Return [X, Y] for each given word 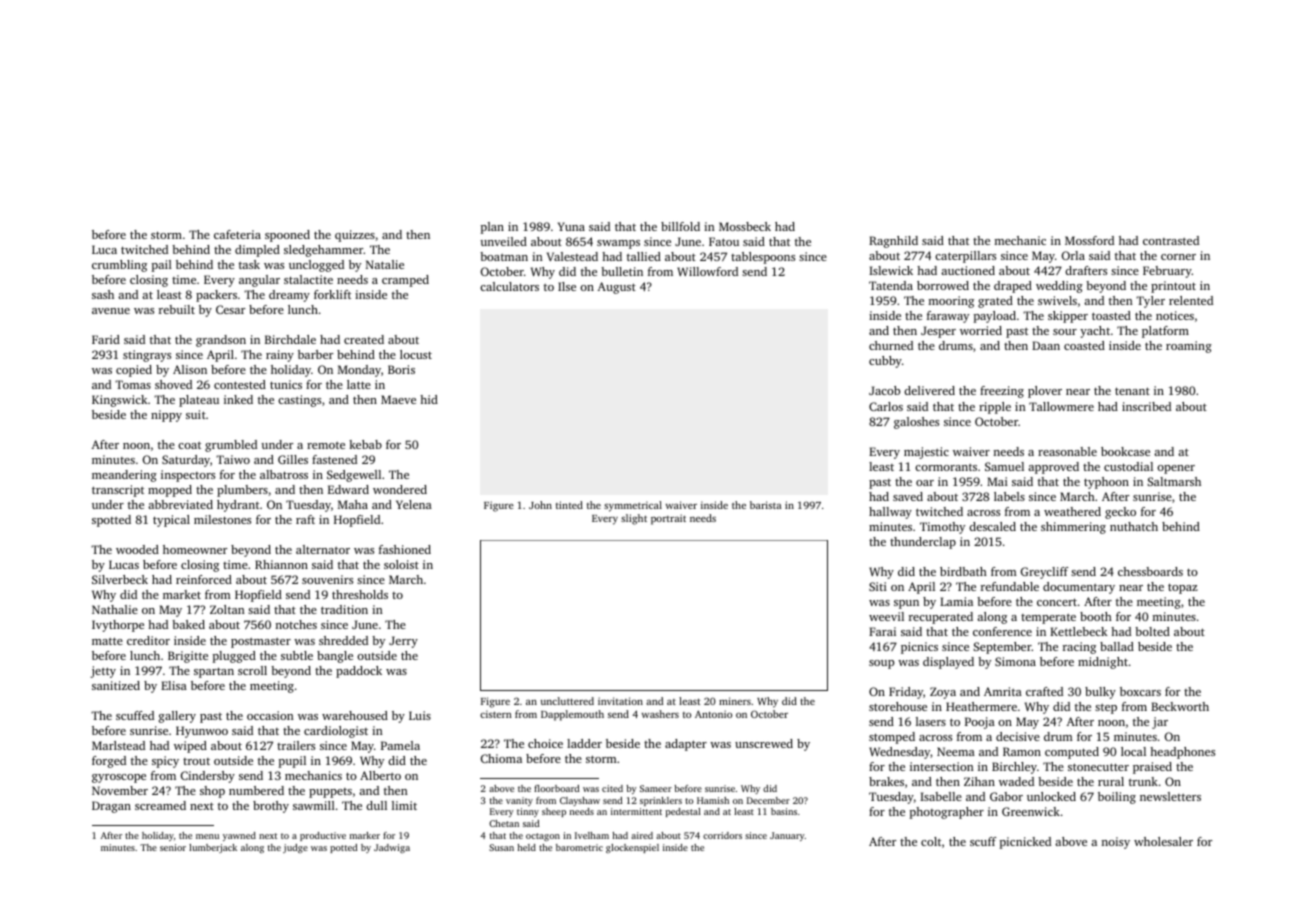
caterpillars [965, 257]
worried [981, 330]
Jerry [403, 642]
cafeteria [237, 234]
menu [207, 836]
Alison [190, 369]
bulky [1100, 693]
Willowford [707, 271]
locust [416, 354]
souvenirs [327, 579]
